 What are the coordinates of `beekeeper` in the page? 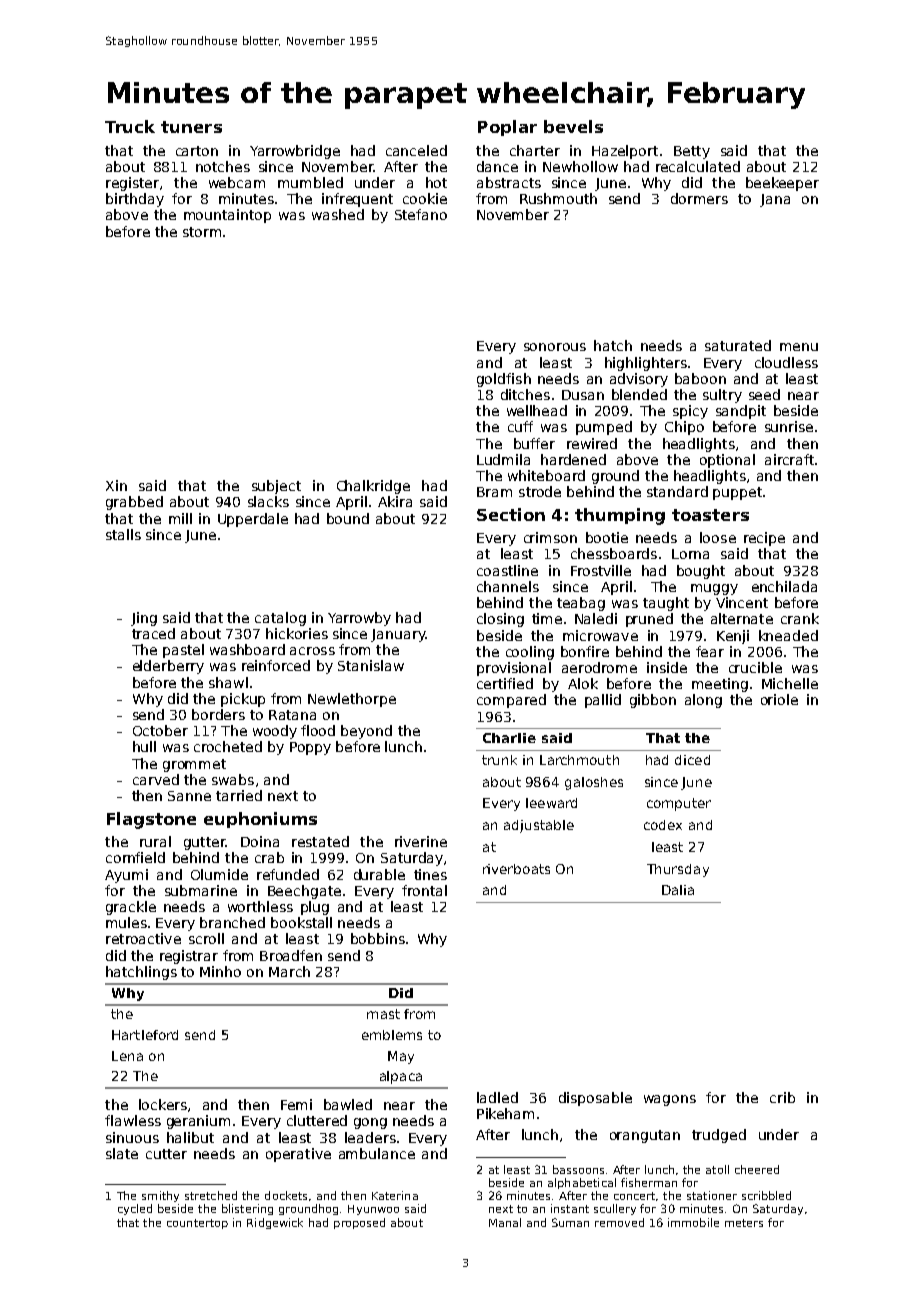 It's located at (782, 184).
